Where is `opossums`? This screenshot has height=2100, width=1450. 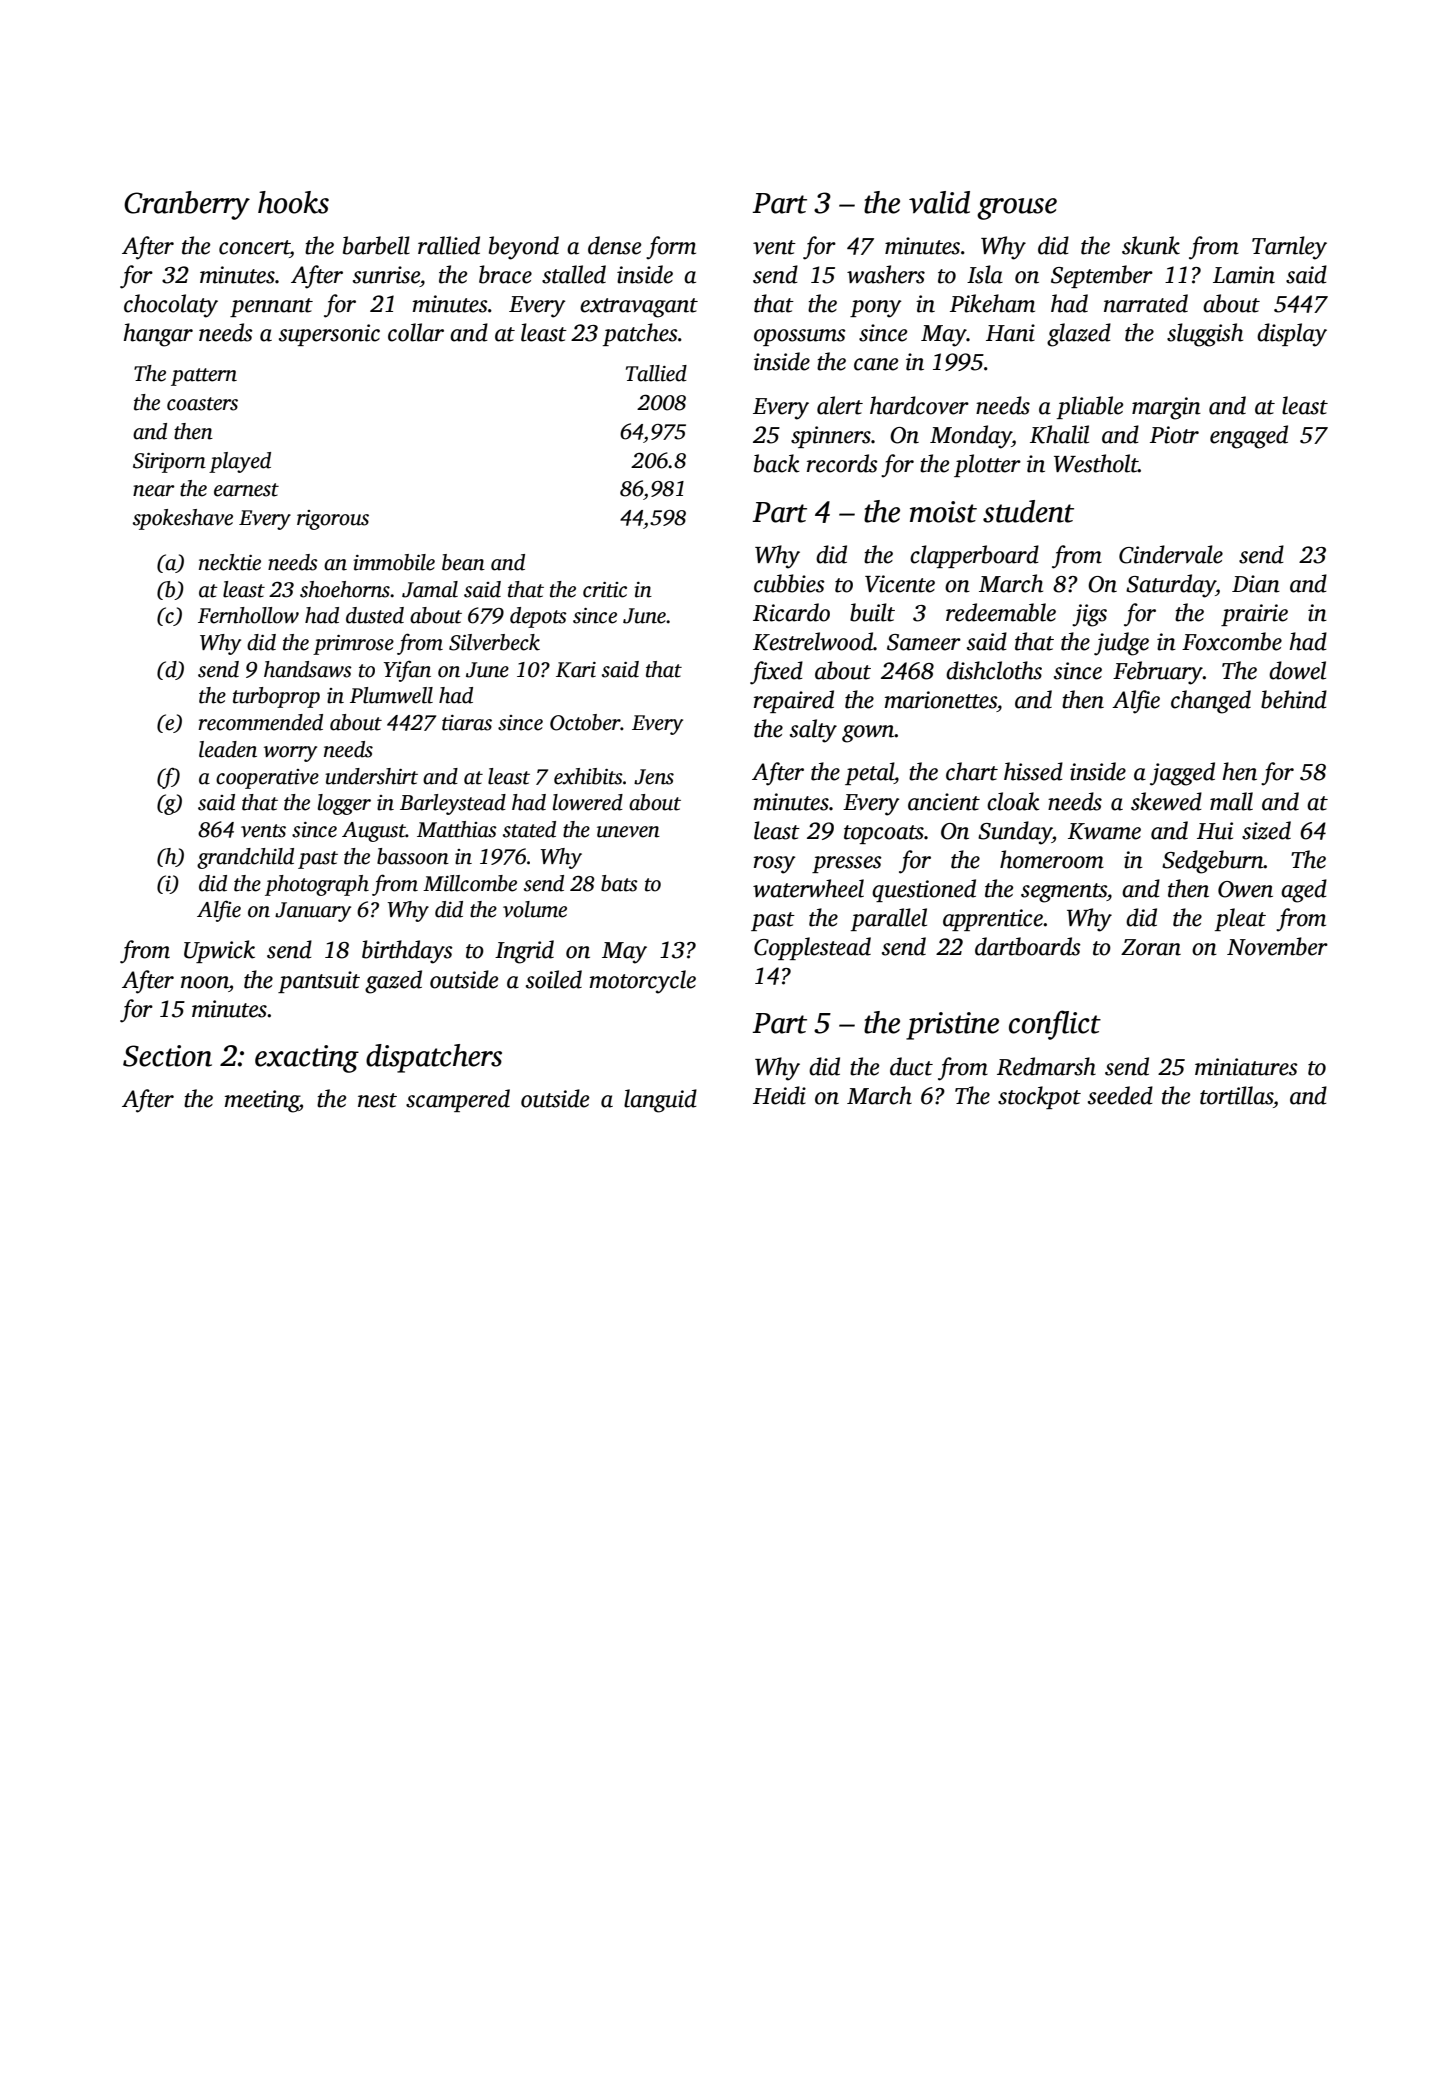 opossums is located at coordinates (800, 337).
